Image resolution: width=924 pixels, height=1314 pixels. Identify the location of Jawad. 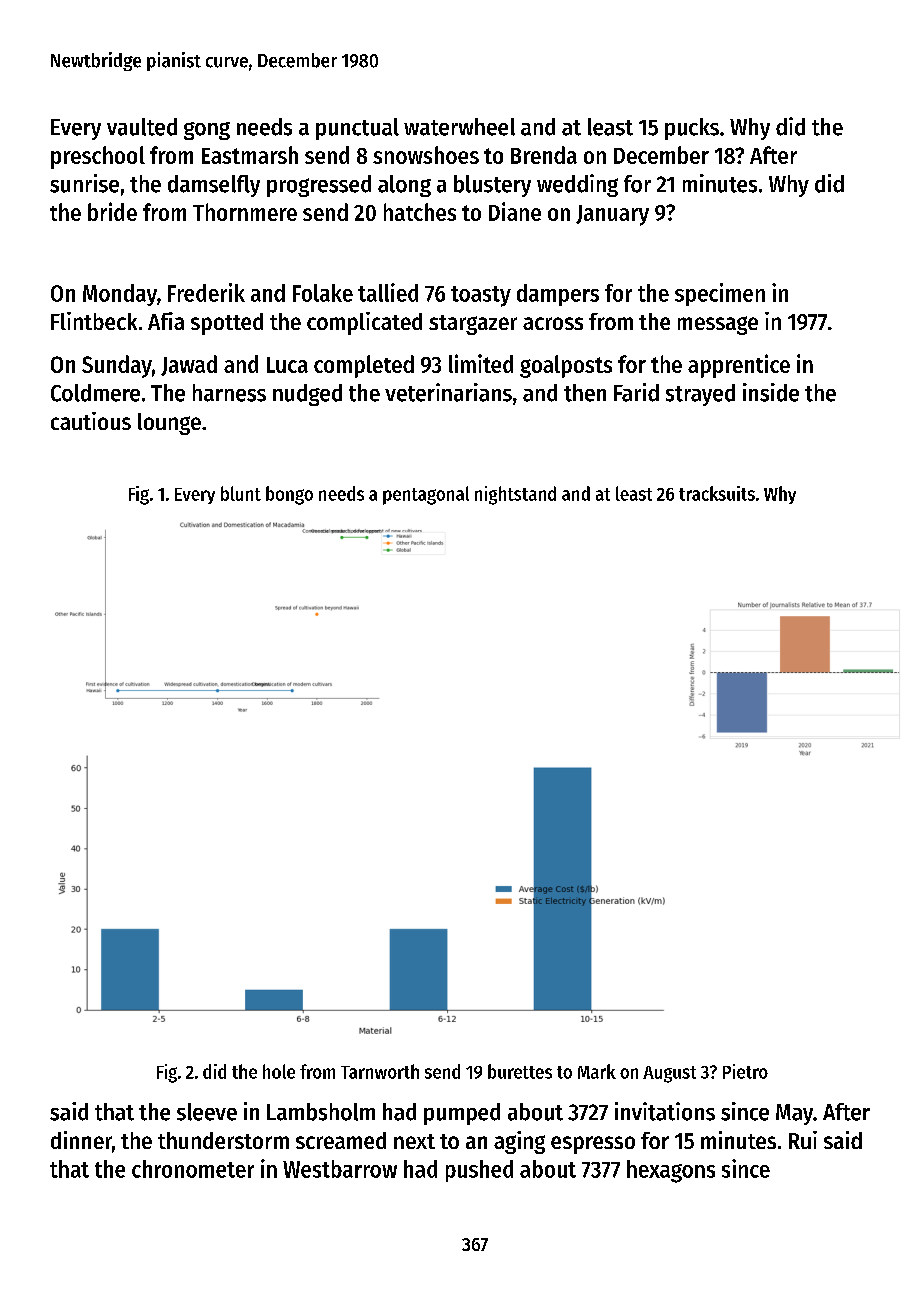
(189, 365).
